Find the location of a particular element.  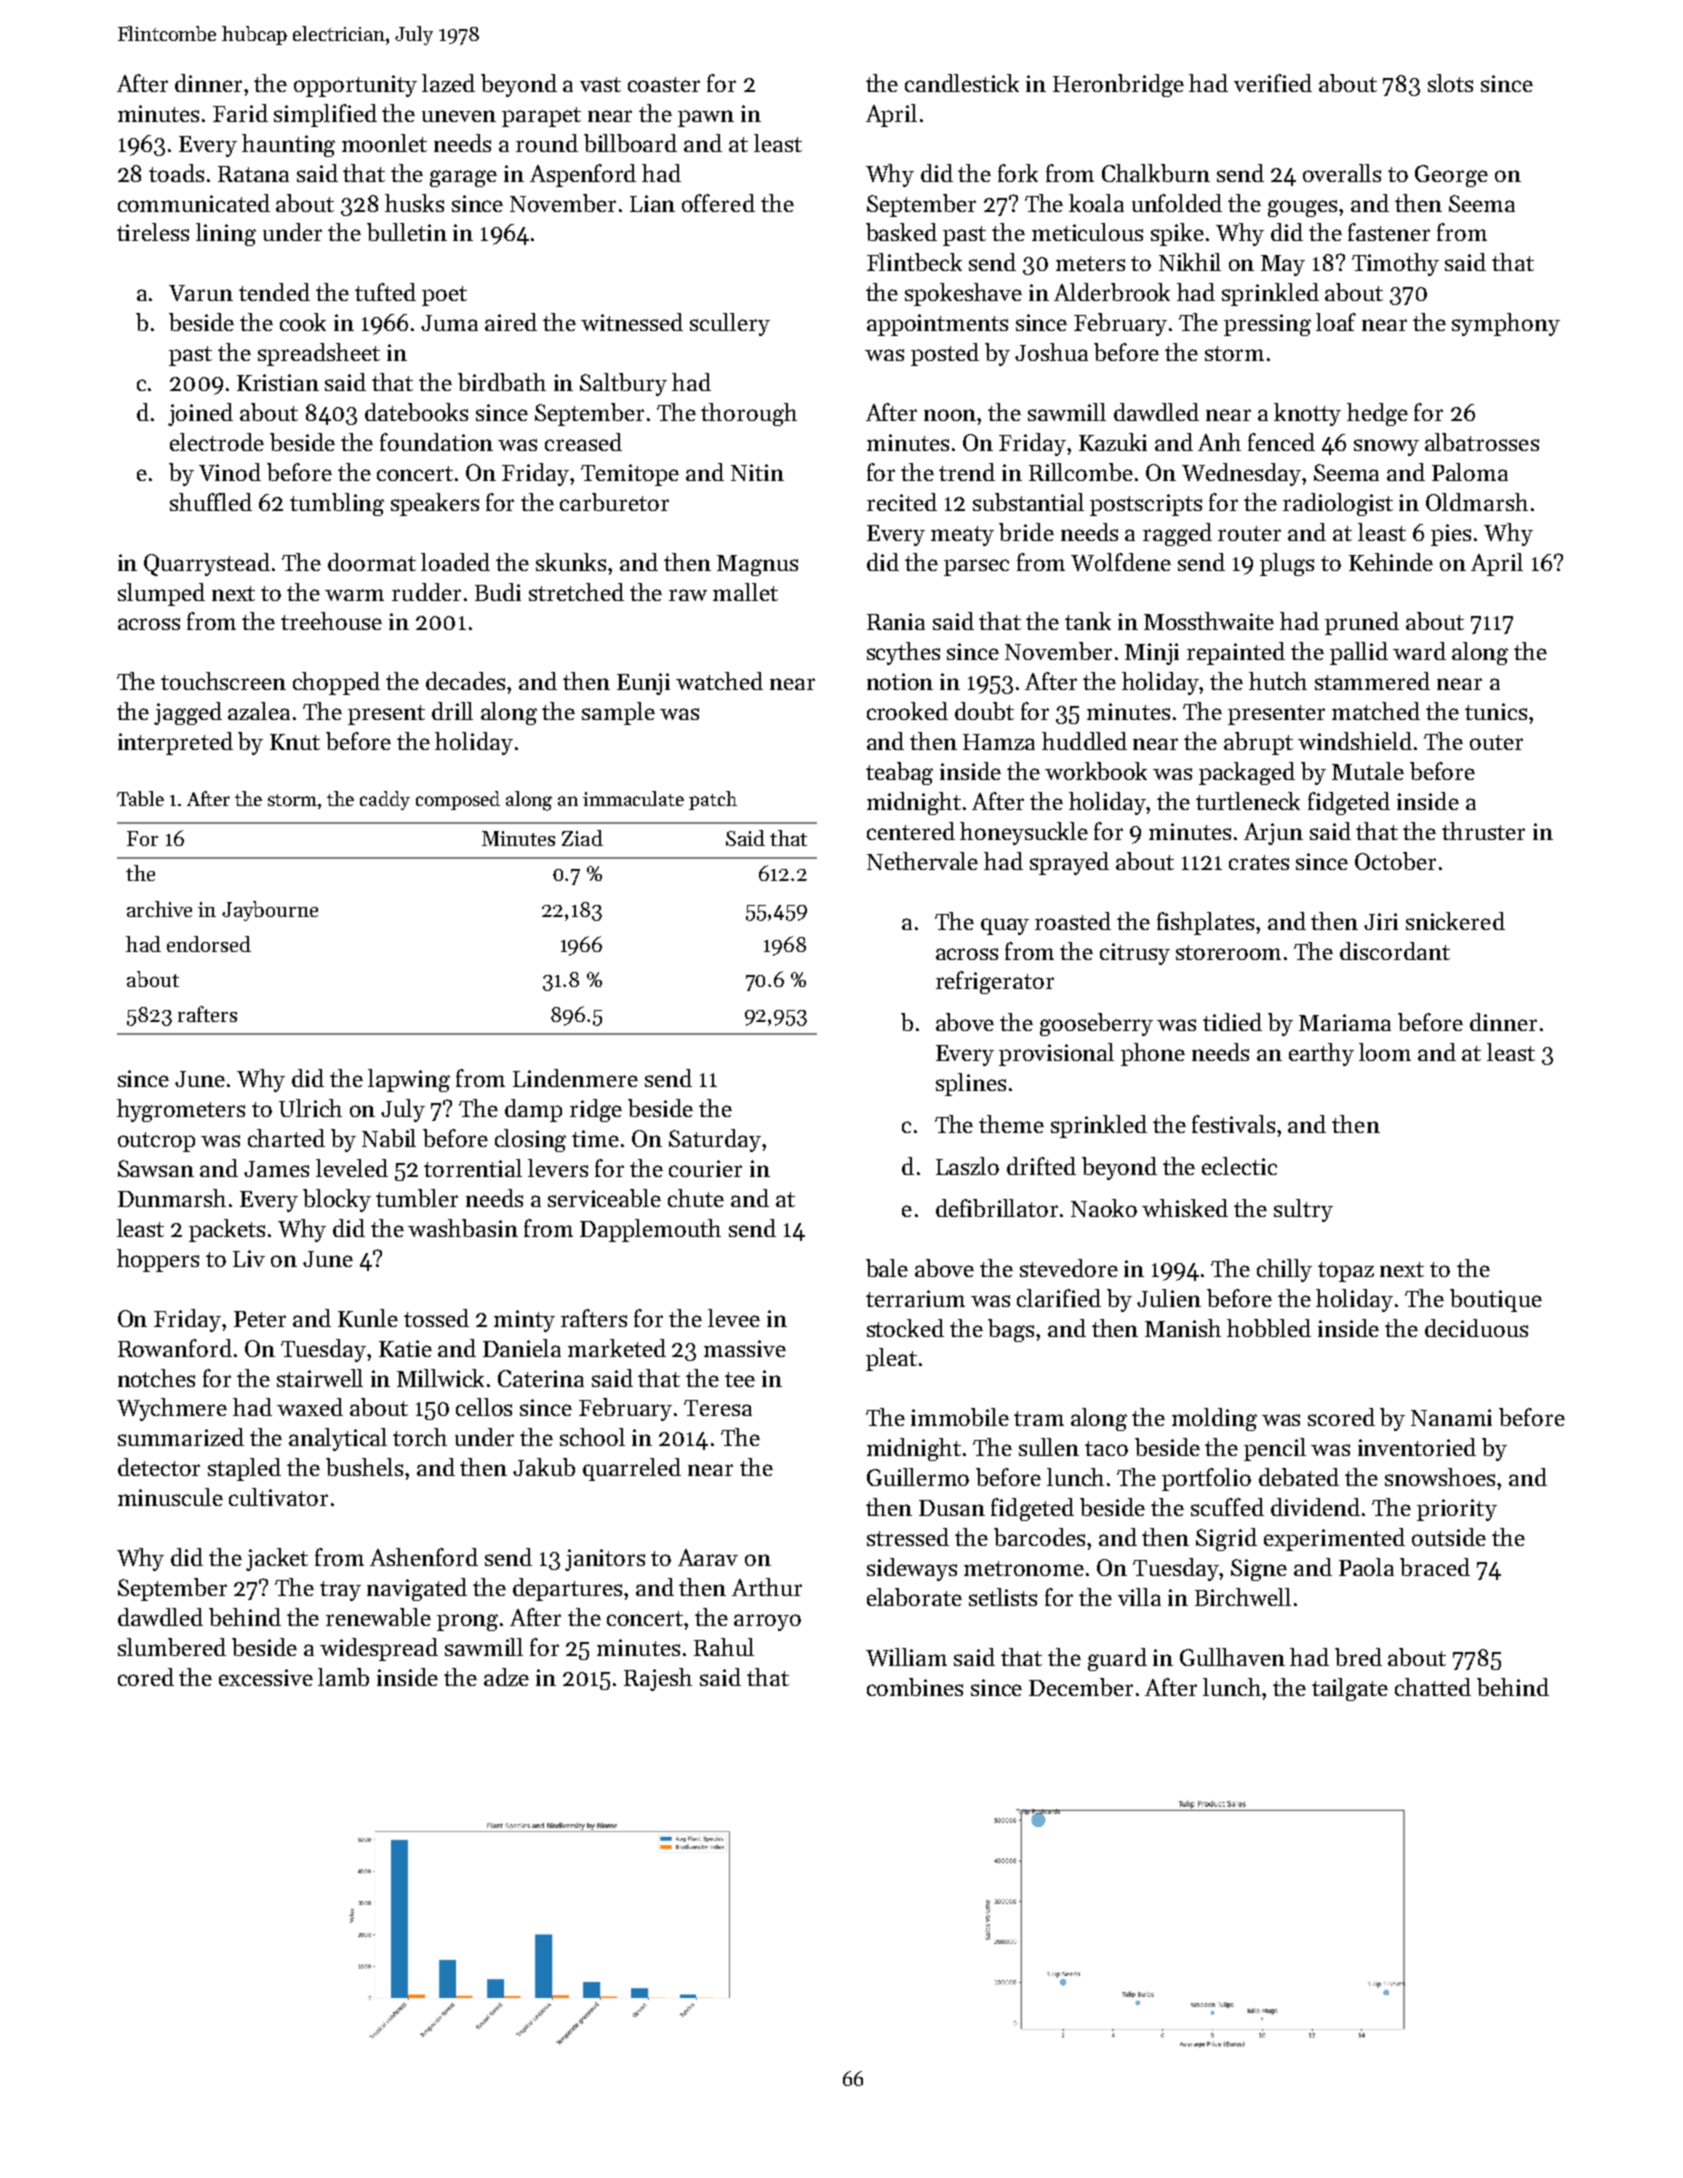

repainted is located at coordinates (1236, 653).
